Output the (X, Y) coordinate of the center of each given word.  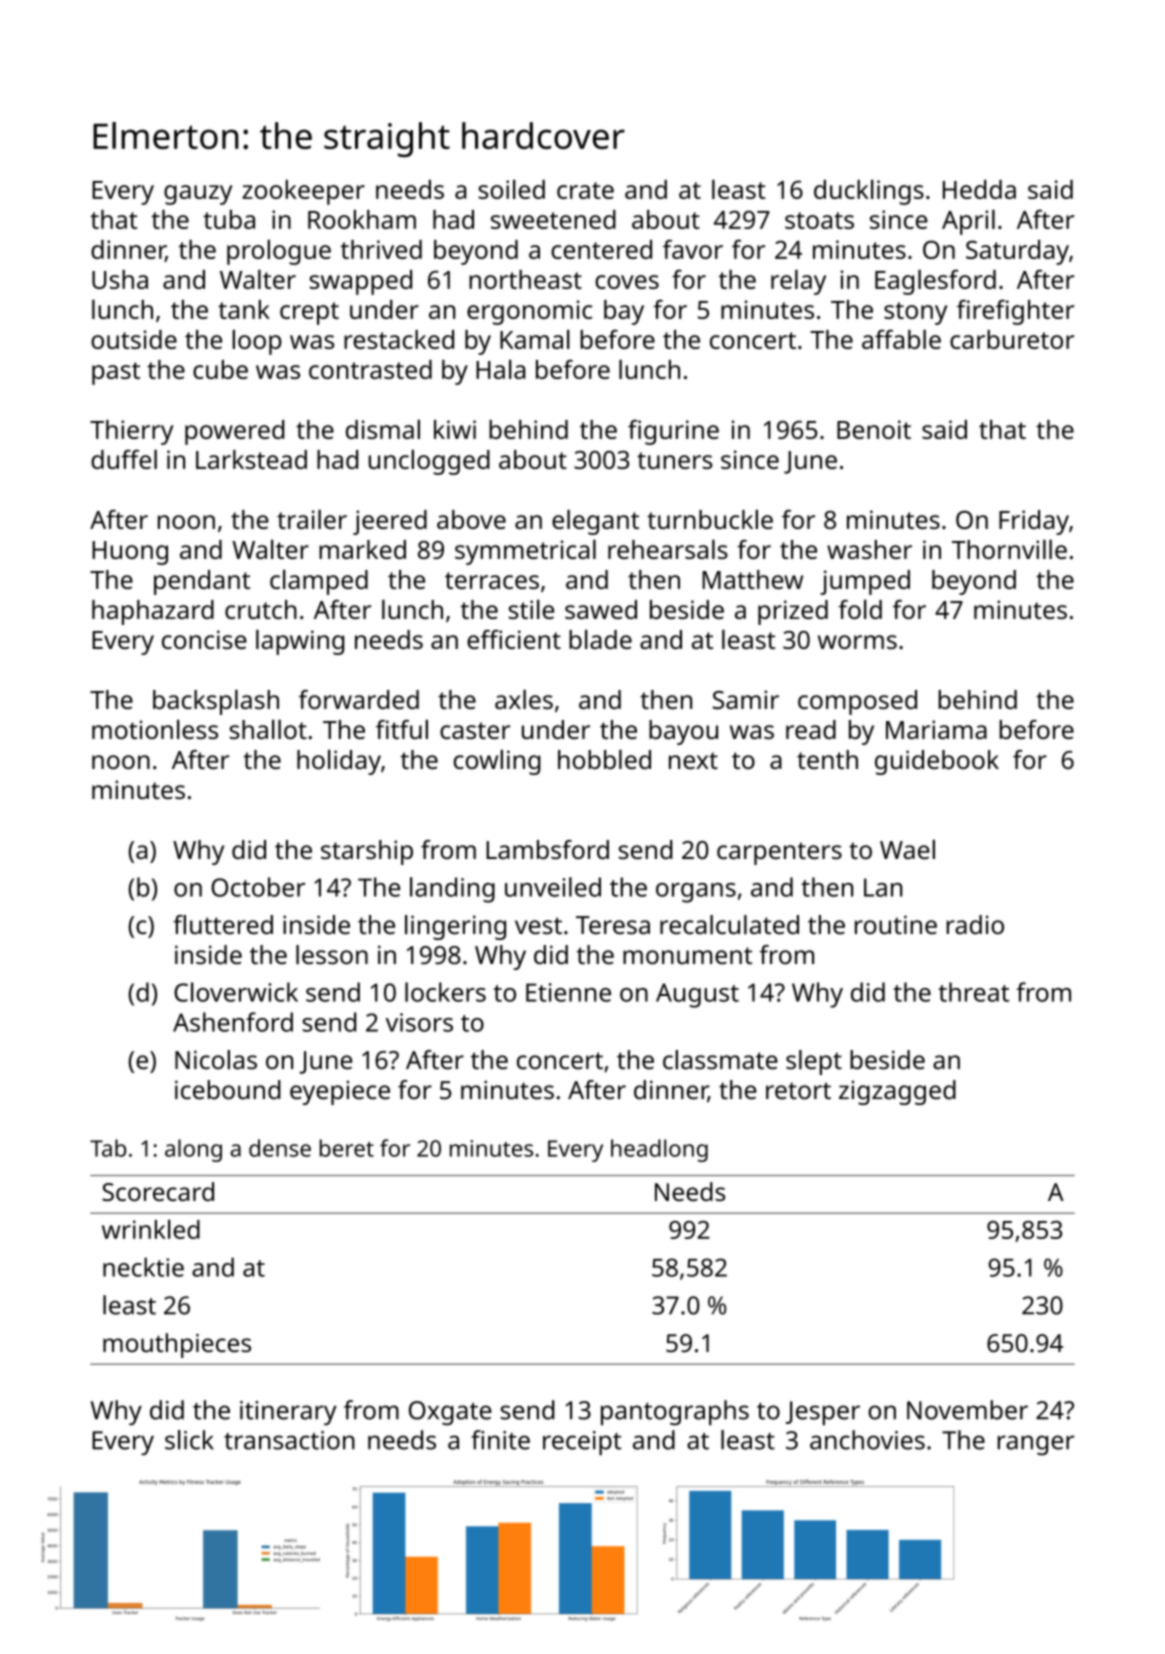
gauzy (198, 195)
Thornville (1009, 549)
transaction (289, 1440)
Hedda (979, 189)
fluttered (223, 925)
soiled (511, 189)
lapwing (300, 642)
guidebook (937, 762)
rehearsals (668, 549)
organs (696, 893)
